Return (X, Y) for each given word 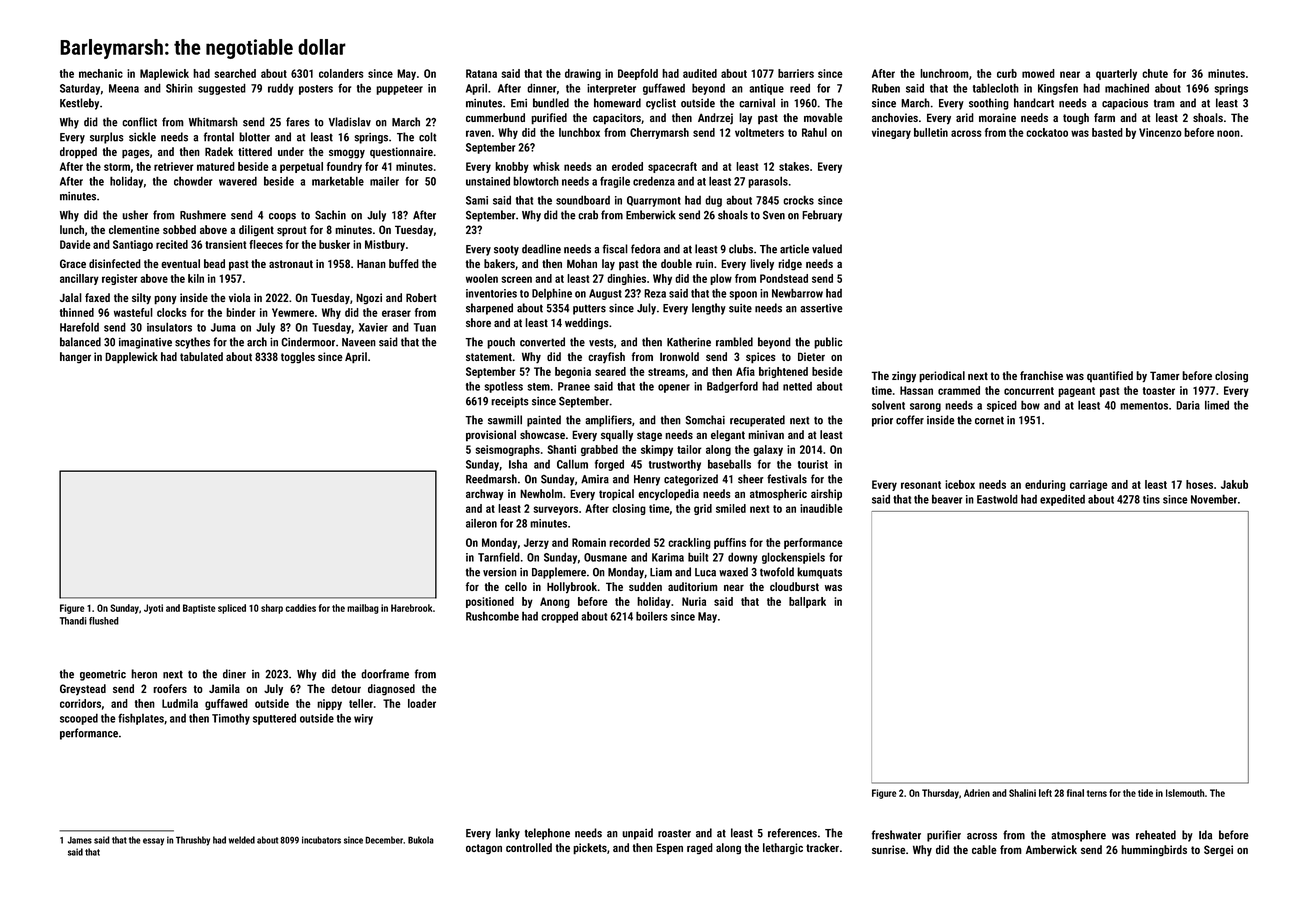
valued (827, 249)
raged (700, 849)
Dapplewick (131, 358)
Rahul (814, 132)
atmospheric (778, 495)
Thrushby (193, 841)
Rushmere (203, 215)
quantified (1110, 376)
